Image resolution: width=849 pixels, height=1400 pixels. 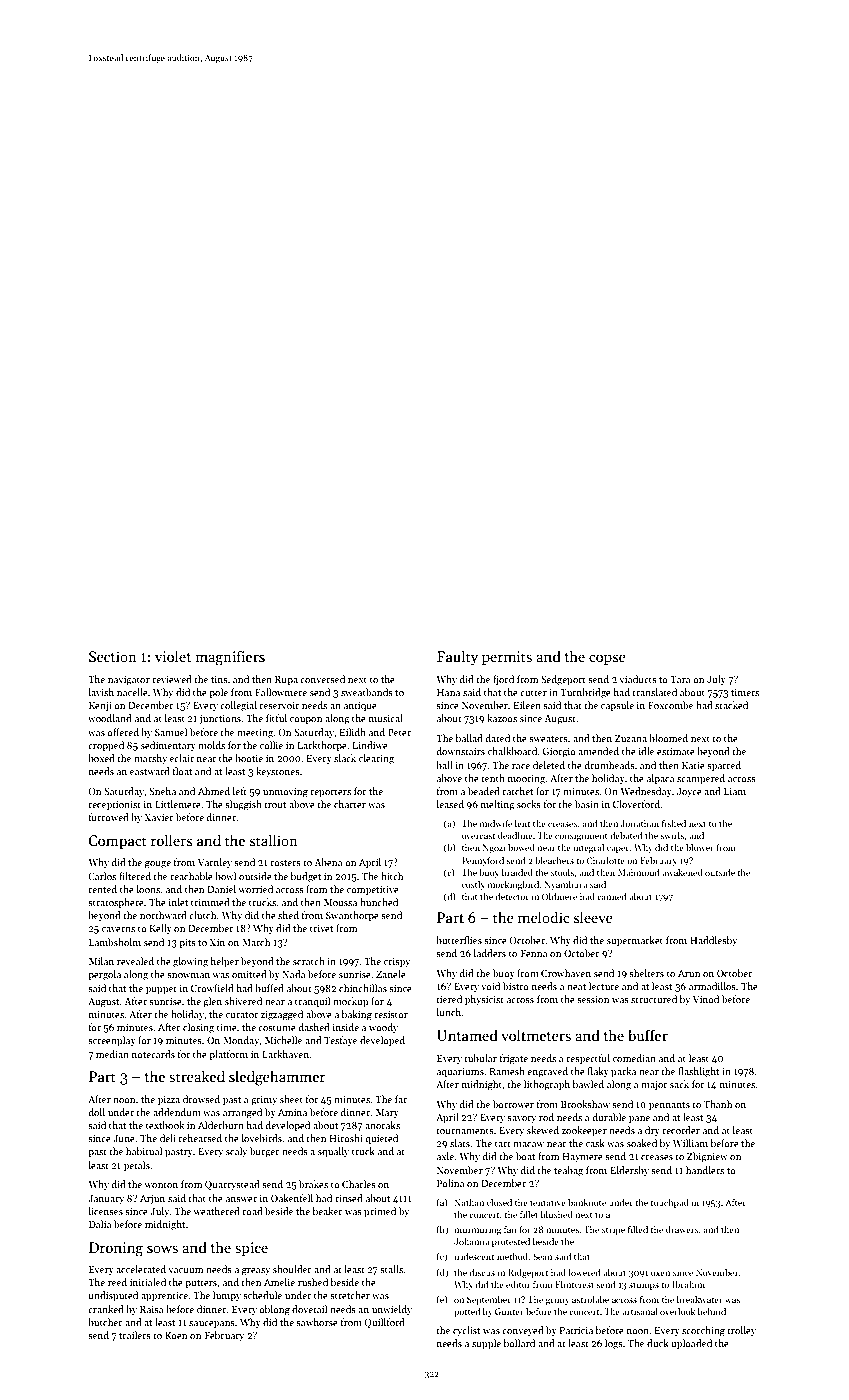 What do you see at coordinates (644, 1286) in the document?
I see `stumps` at bounding box center [644, 1286].
